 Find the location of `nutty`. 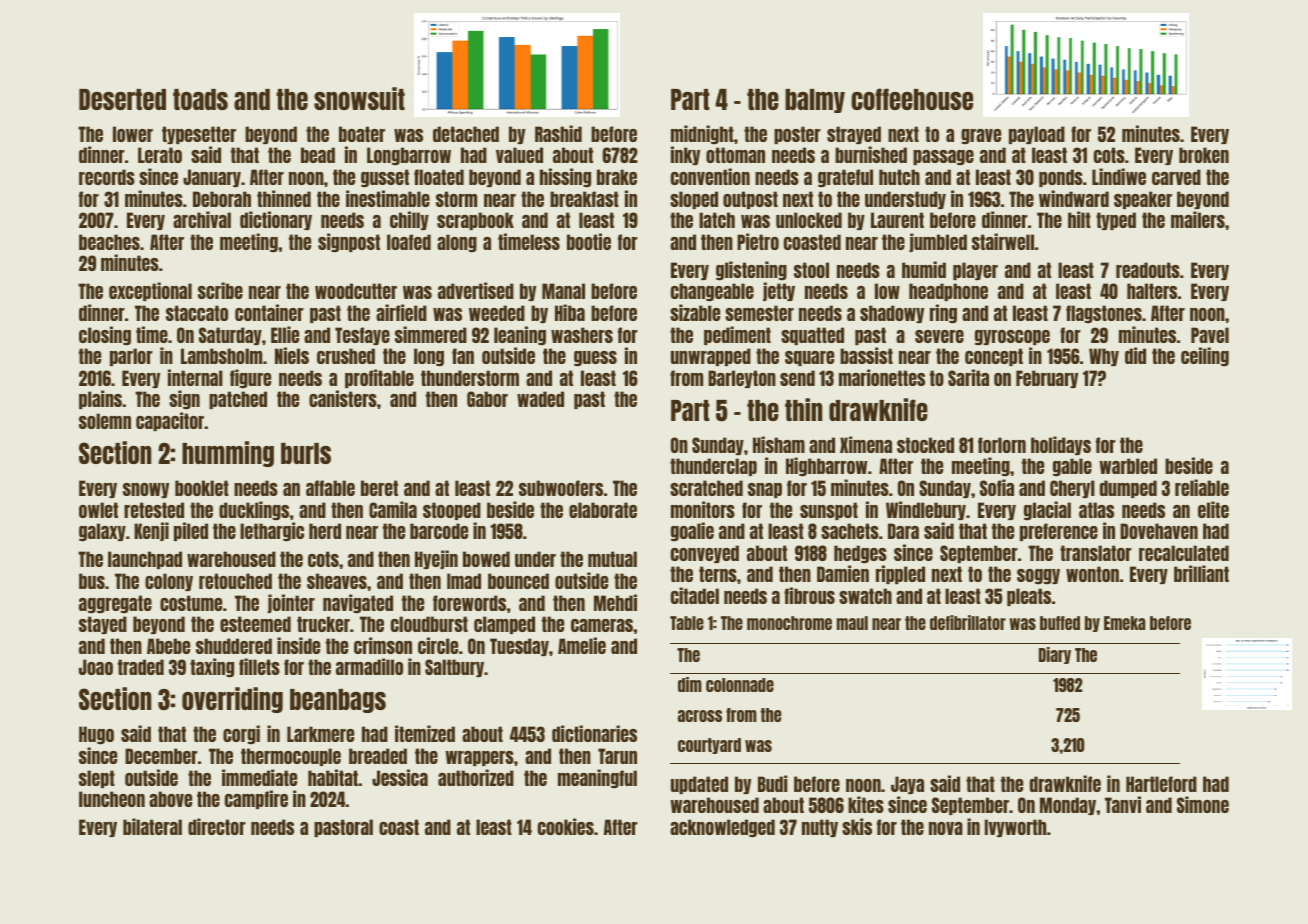

nutty is located at coordinates (820, 828).
